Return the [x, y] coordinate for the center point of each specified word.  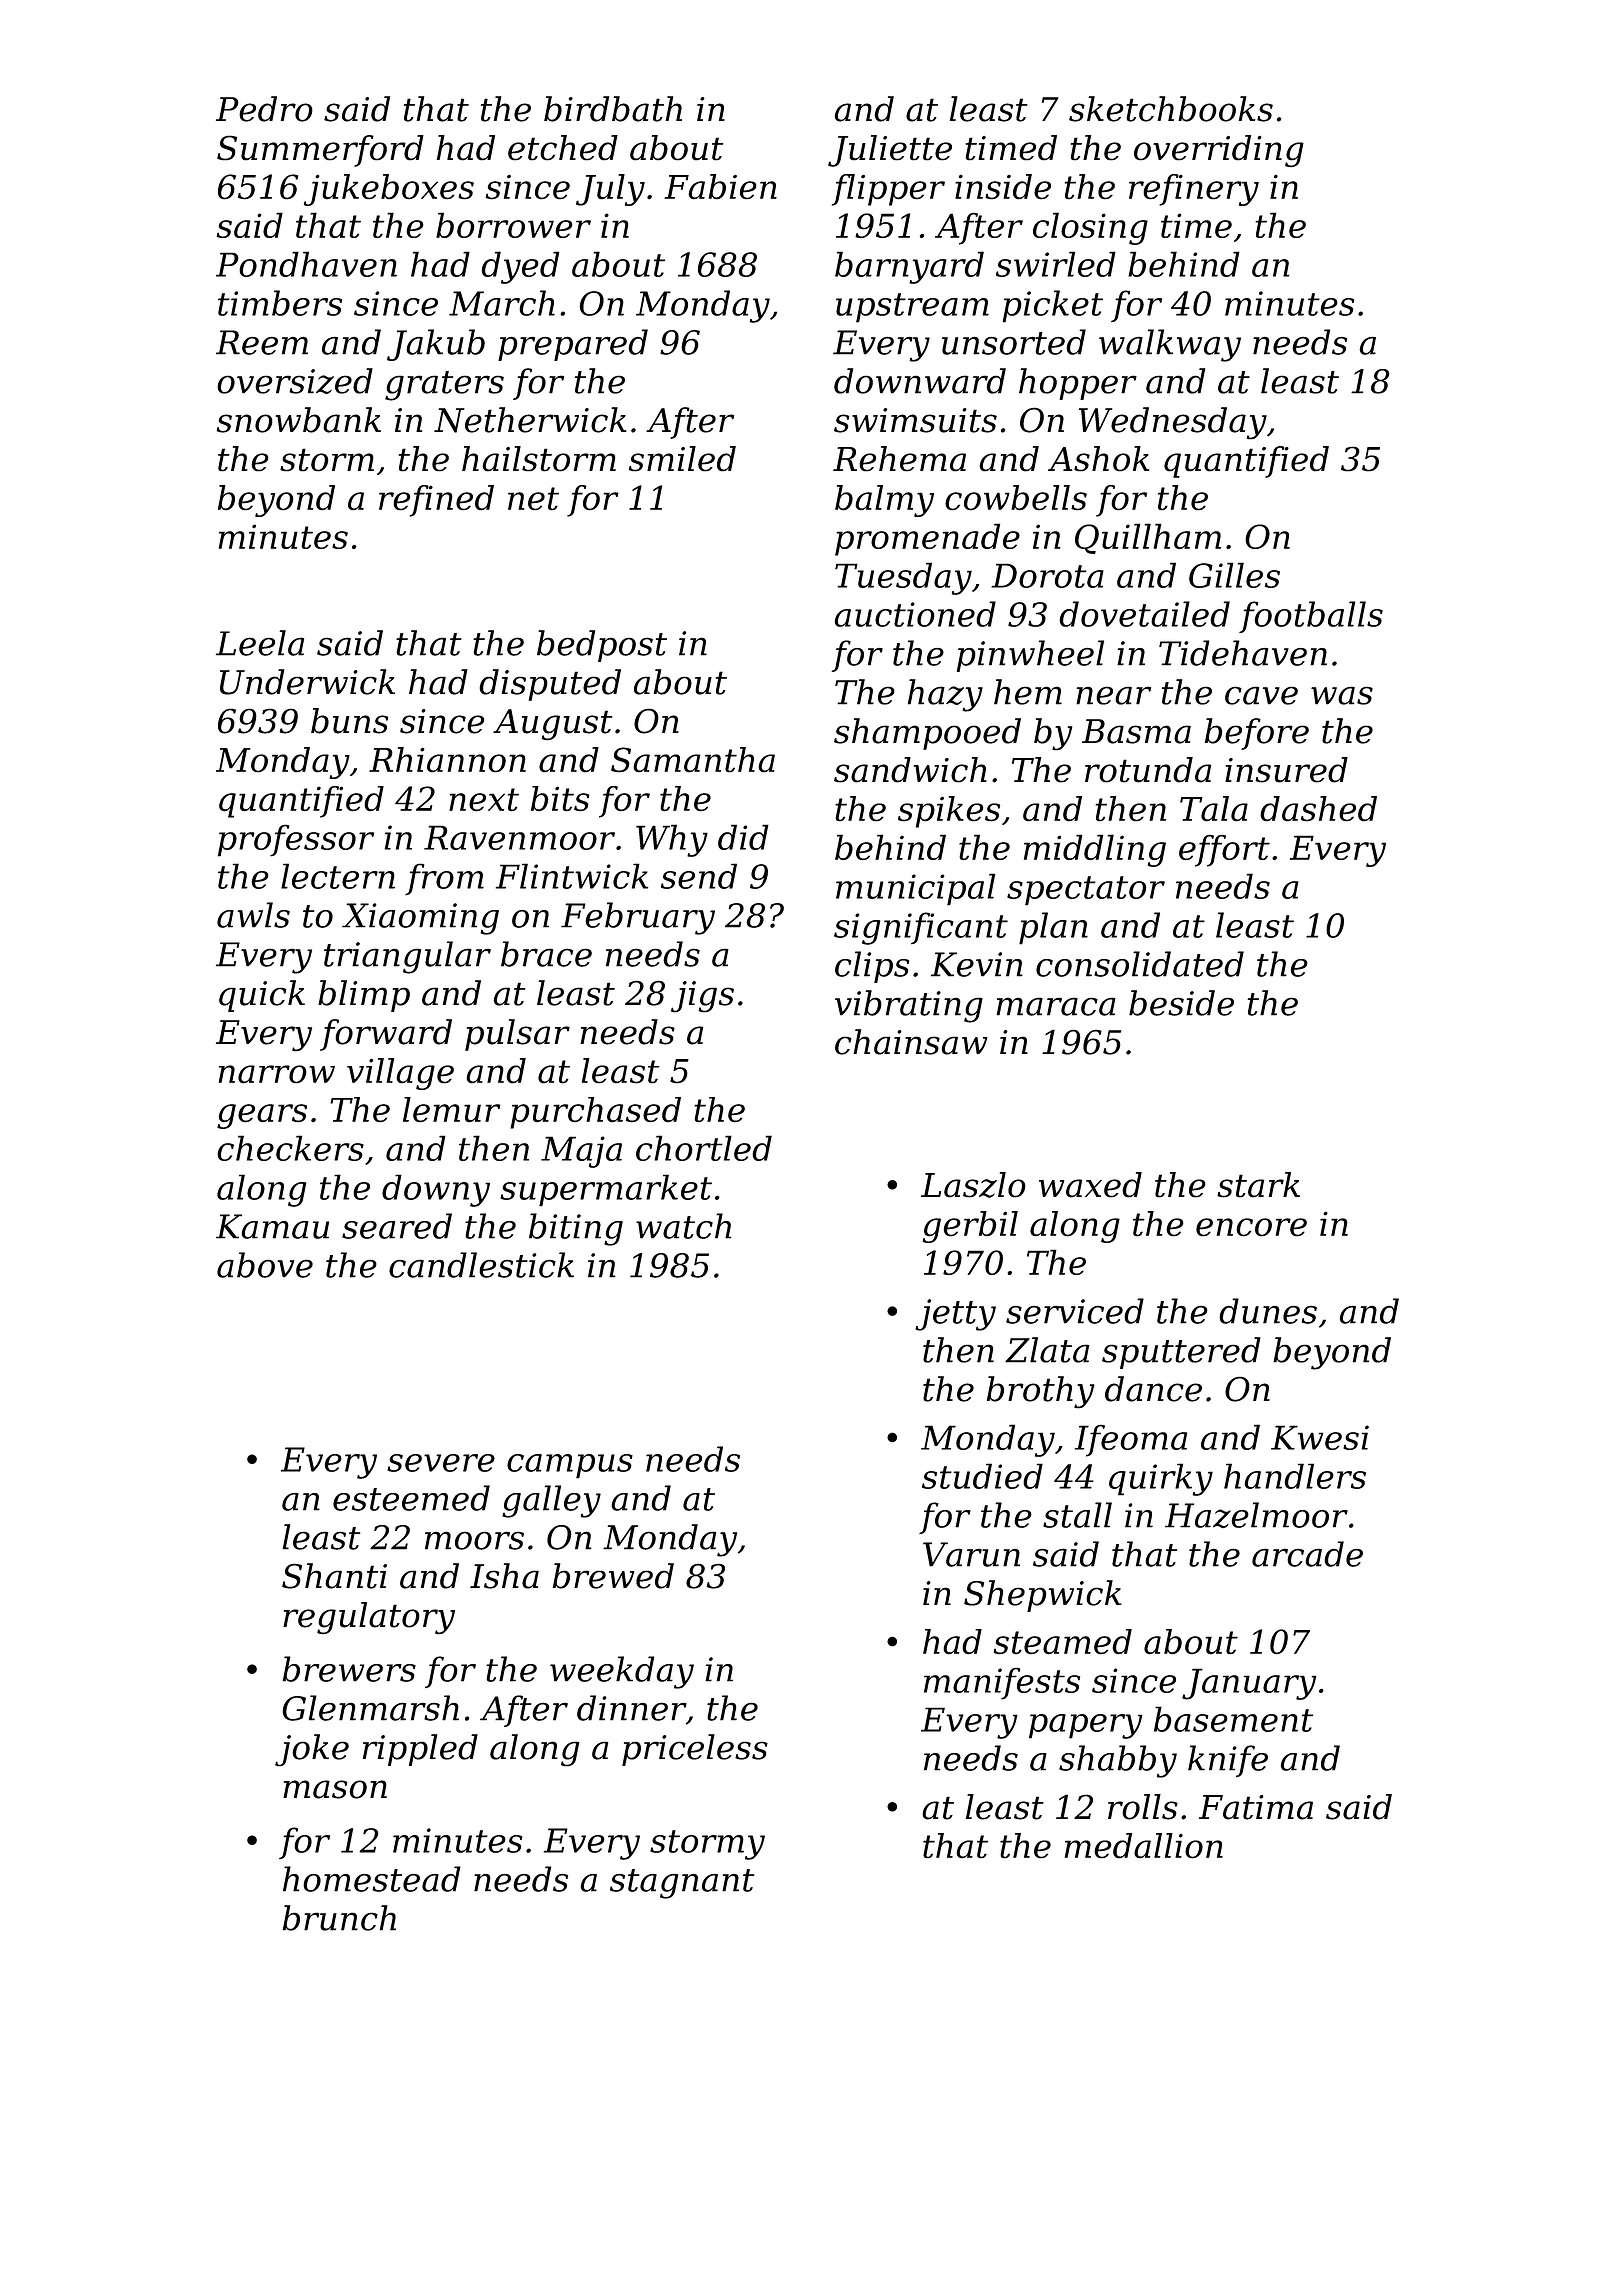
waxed [1090, 1185]
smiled [682, 459]
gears [262, 1116]
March [502, 303]
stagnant [682, 1884]
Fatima [1256, 1807]
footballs [1311, 617]
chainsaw [911, 1042]
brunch [339, 1918]
